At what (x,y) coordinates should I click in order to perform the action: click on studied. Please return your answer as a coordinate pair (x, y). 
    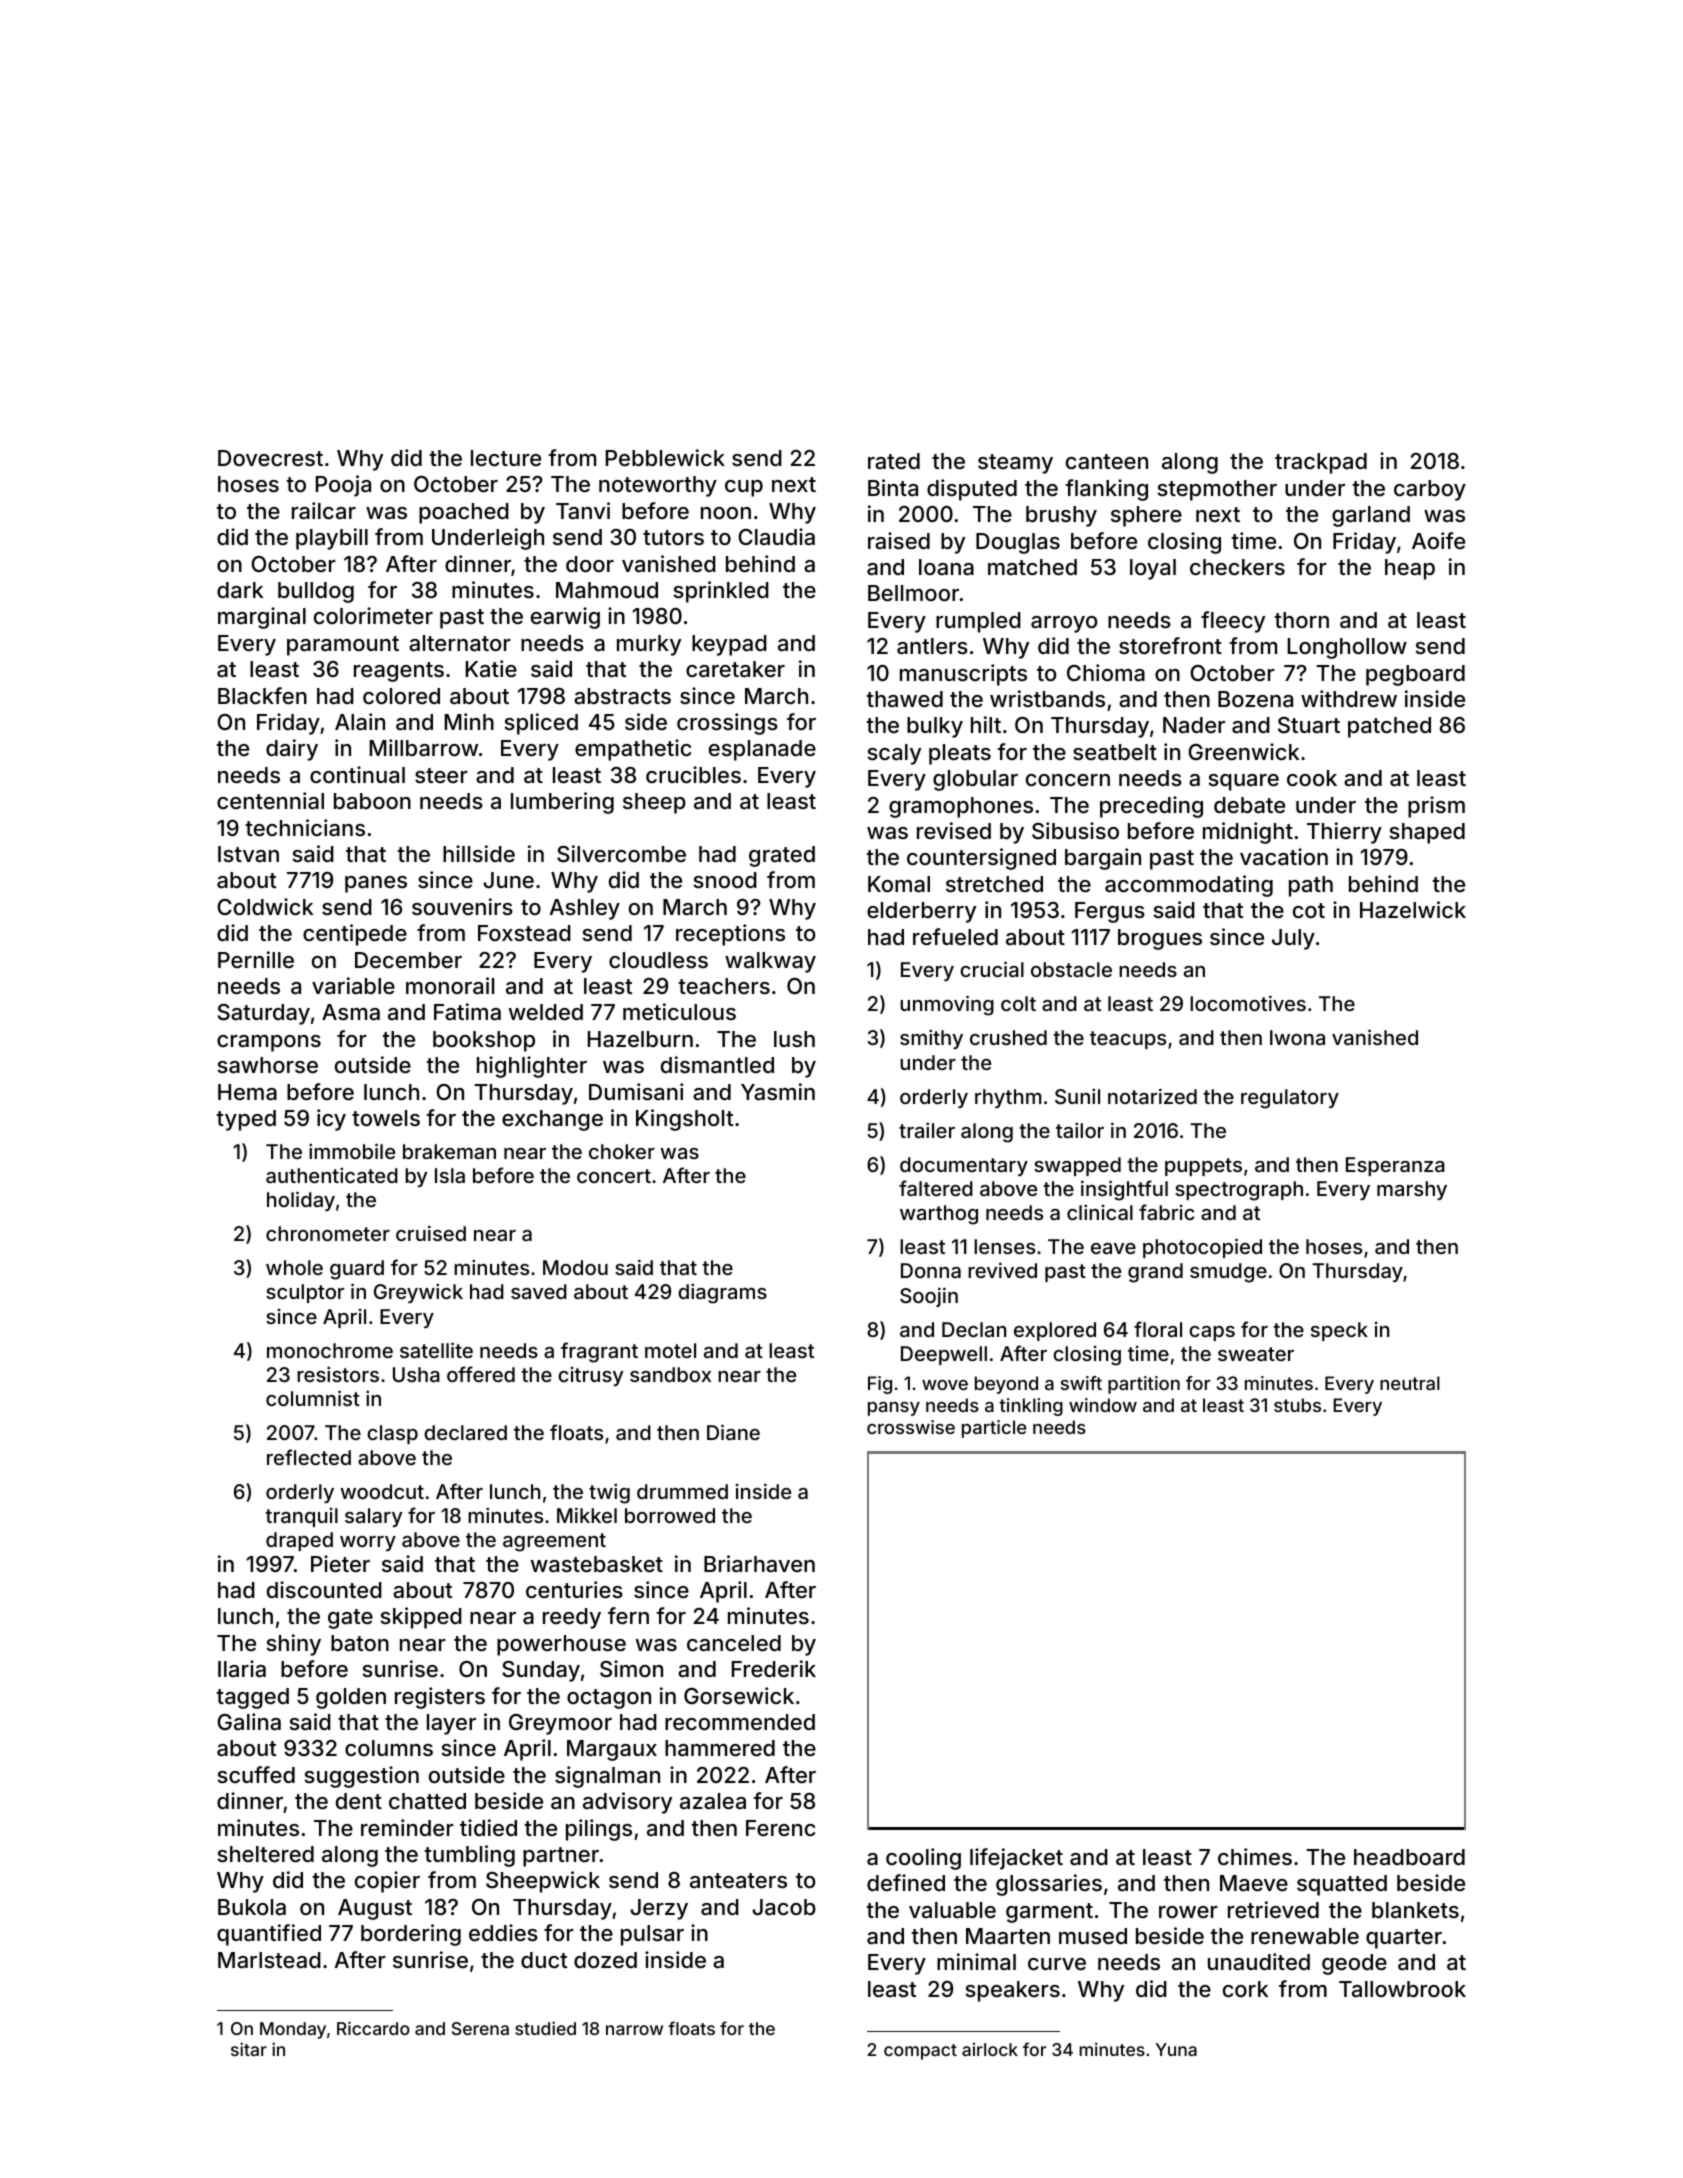
    Looking at the image, I should click on (545, 2028).
